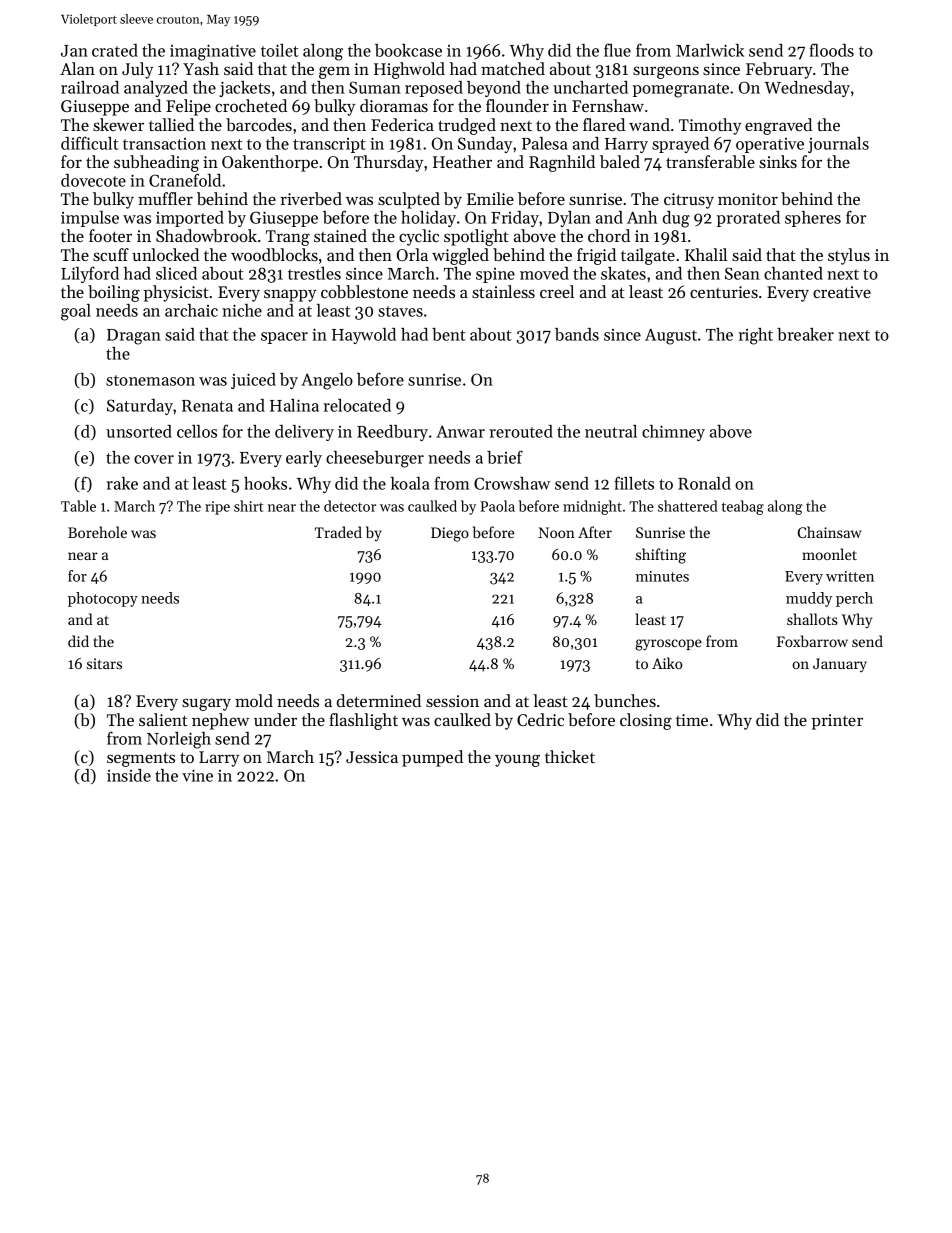 The width and height of the image is (952, 1233). I want to click on crated, so click(115, 50).
